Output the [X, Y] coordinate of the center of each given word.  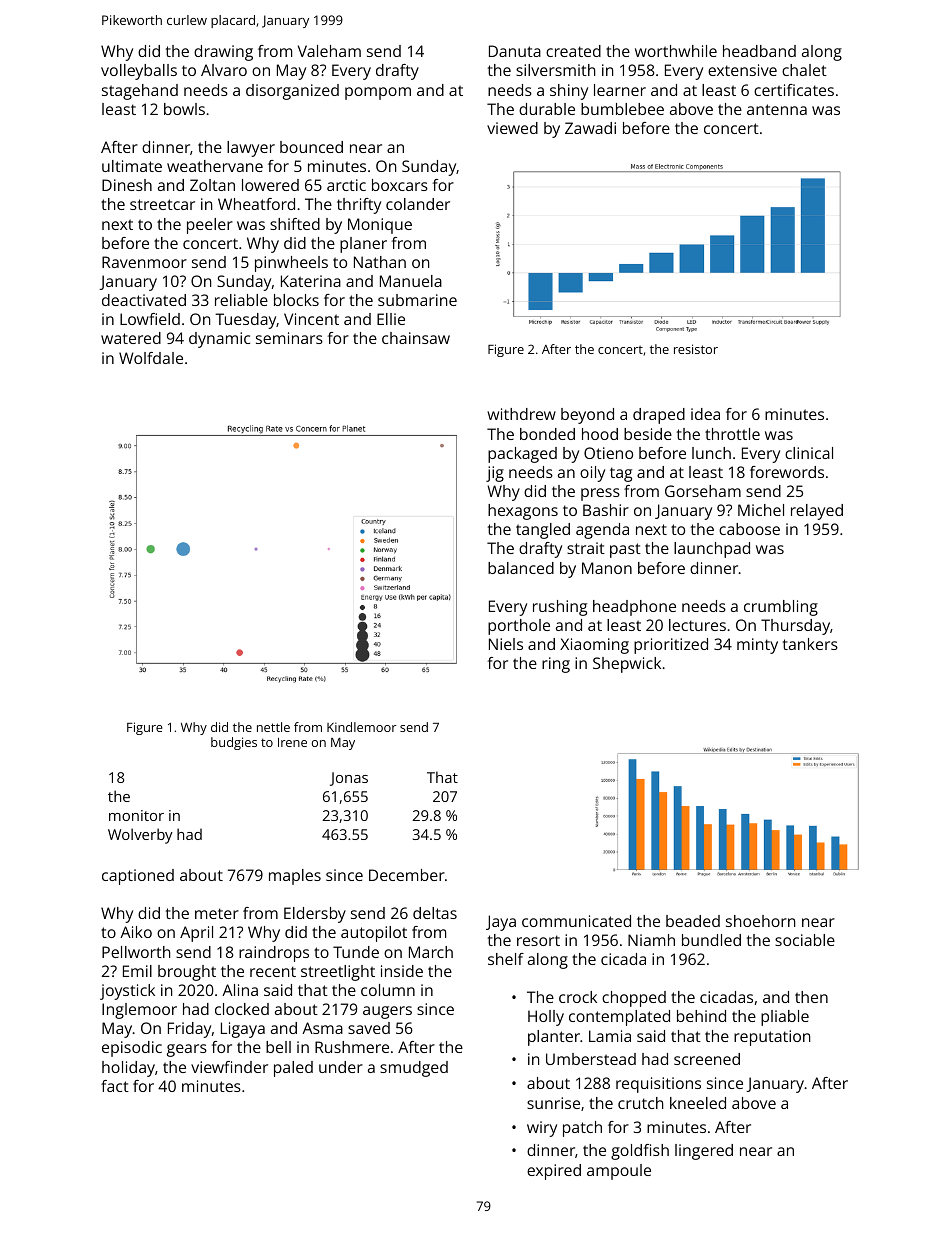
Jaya [501, 923]
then [811, 997]
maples [295, 877]
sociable [805, 940]
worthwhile [676, 51]
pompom [378, 93]
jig [495, 474]
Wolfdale [151, 358]
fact [115, 1086]
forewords [787, 472]
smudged [414, 1069]
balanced [521, 568]
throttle [732, 434]
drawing [223, 53]
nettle [273, 727]
